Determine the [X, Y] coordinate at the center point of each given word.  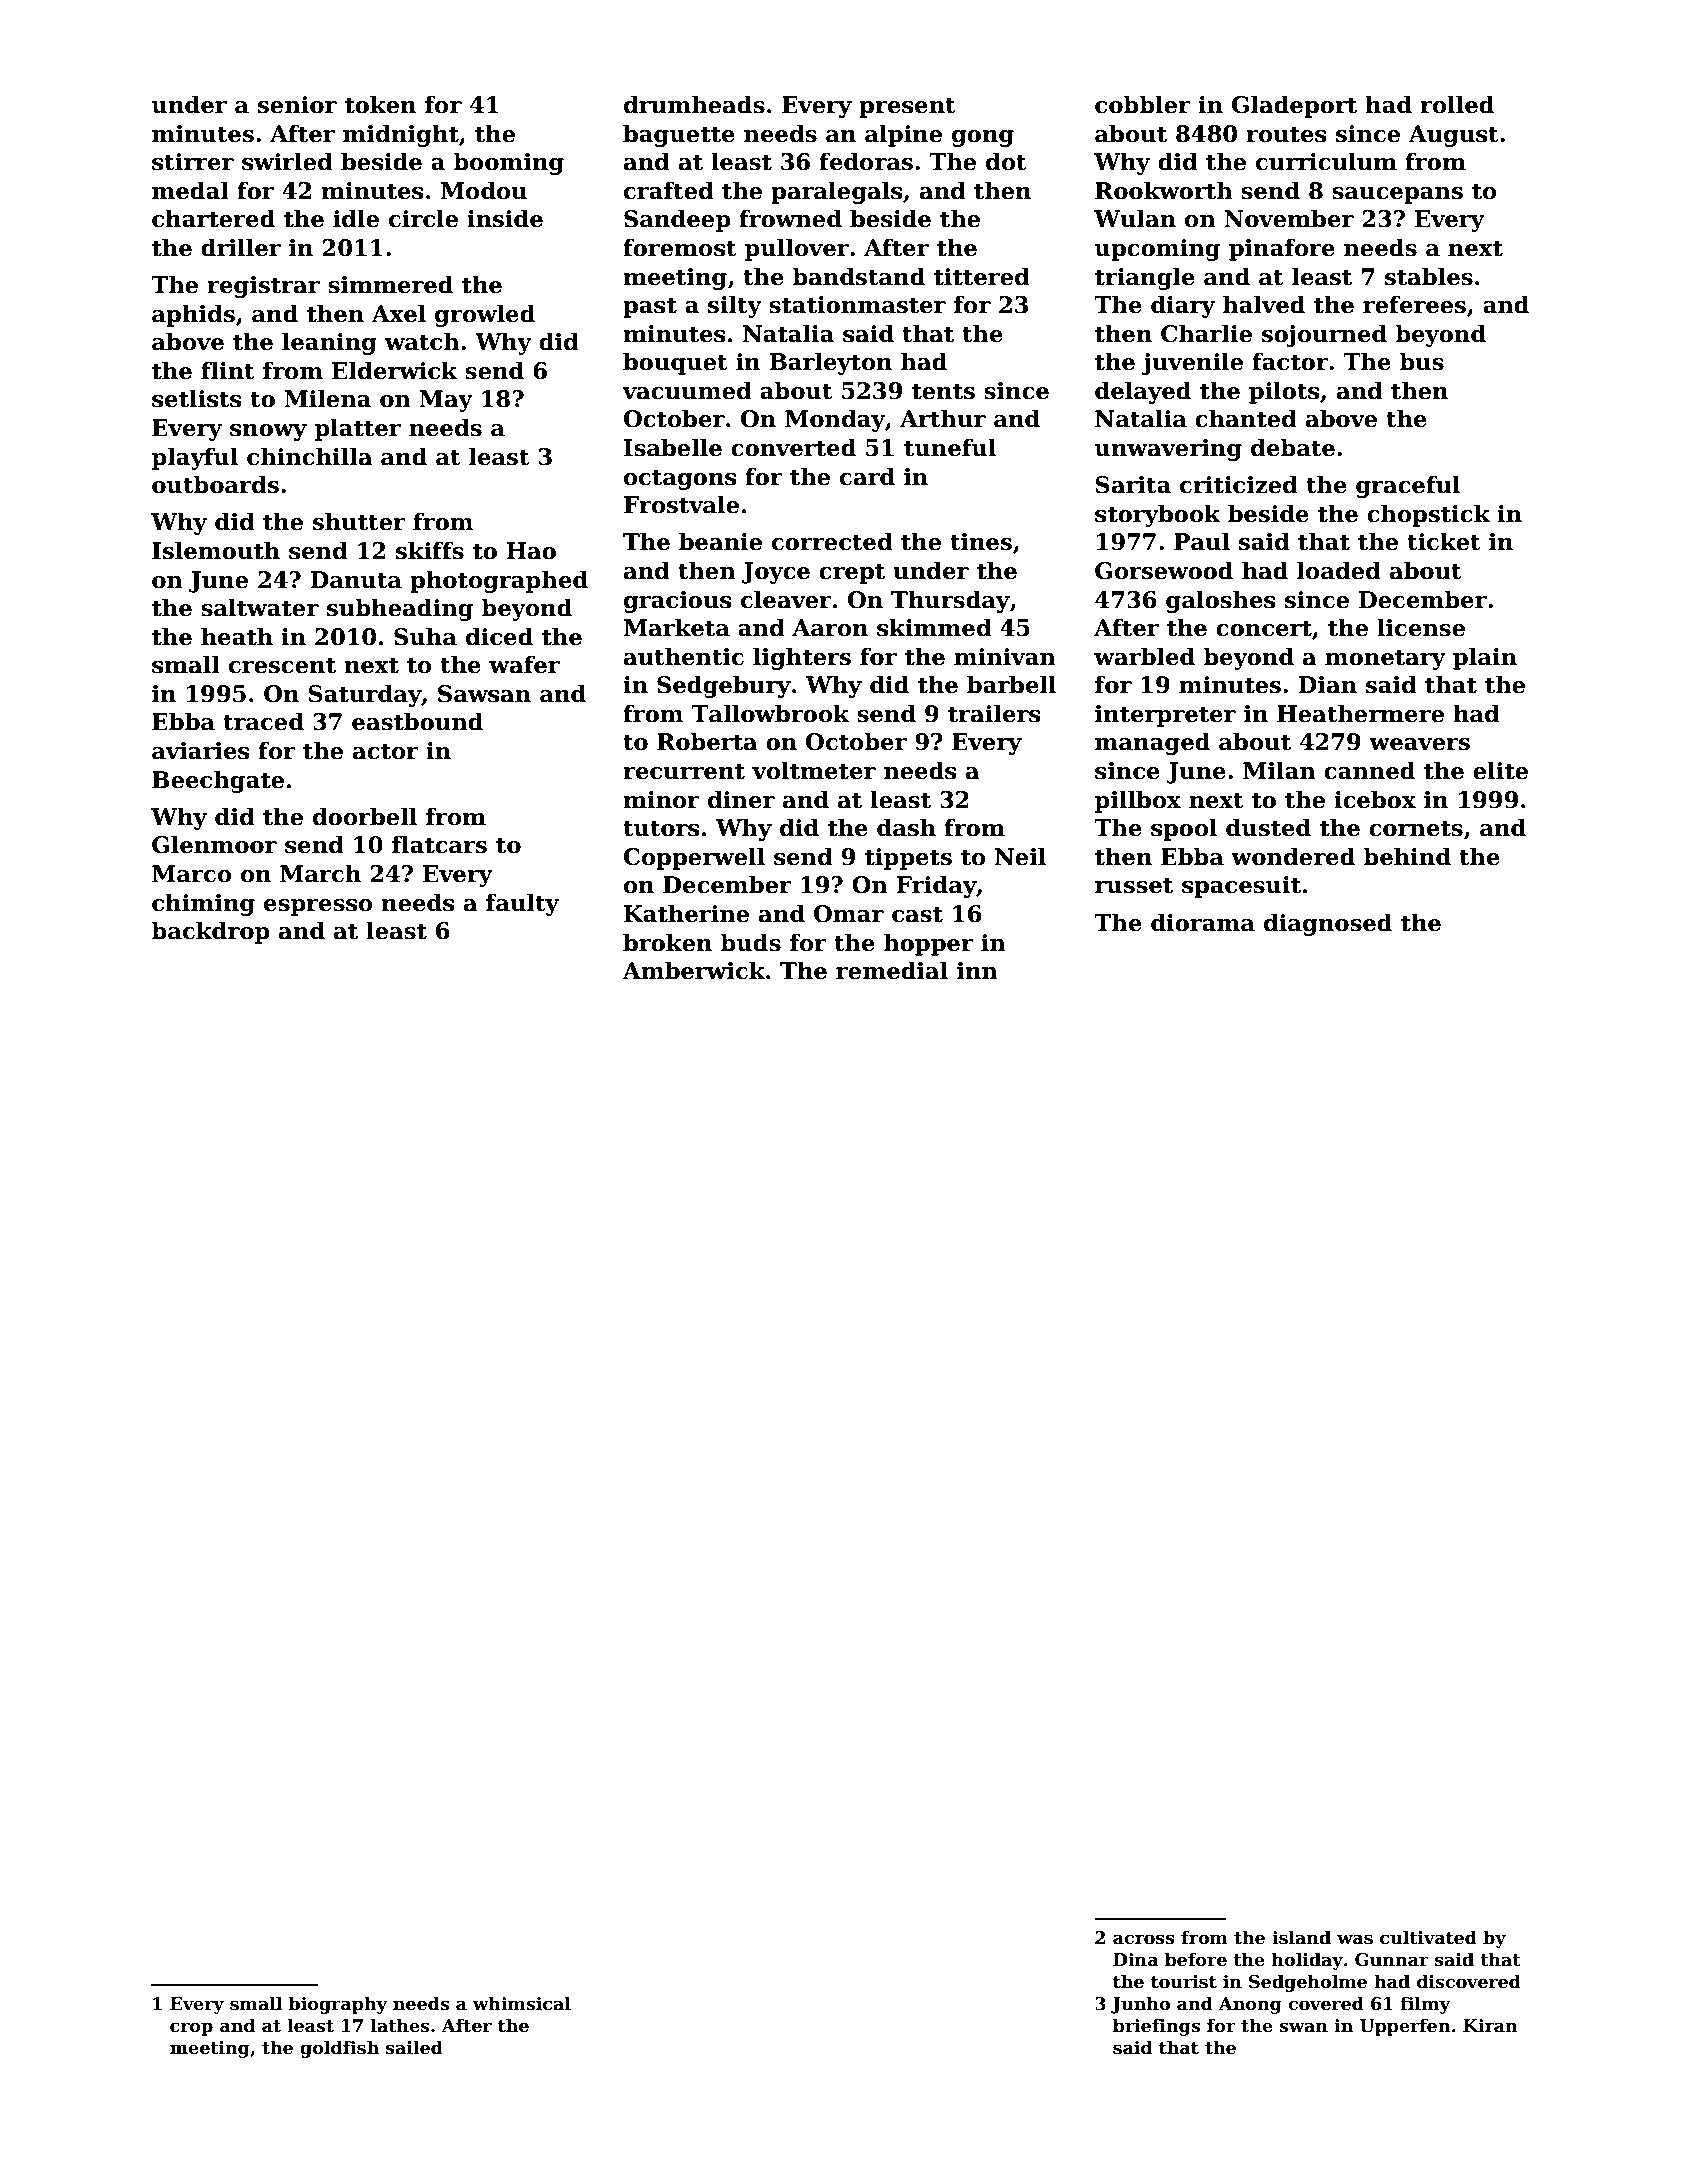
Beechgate [218, 781]
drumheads [694, 104]
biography [338, 2005]
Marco [192, 874]
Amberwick [693, 970]
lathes [400, 2025]
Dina [1136, 1959]
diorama [1203, 922]
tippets [908, 859]
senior [297, 105]
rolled [1457, 104]
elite [1500, 770]
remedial [892, 970]
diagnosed [1328, 924]
